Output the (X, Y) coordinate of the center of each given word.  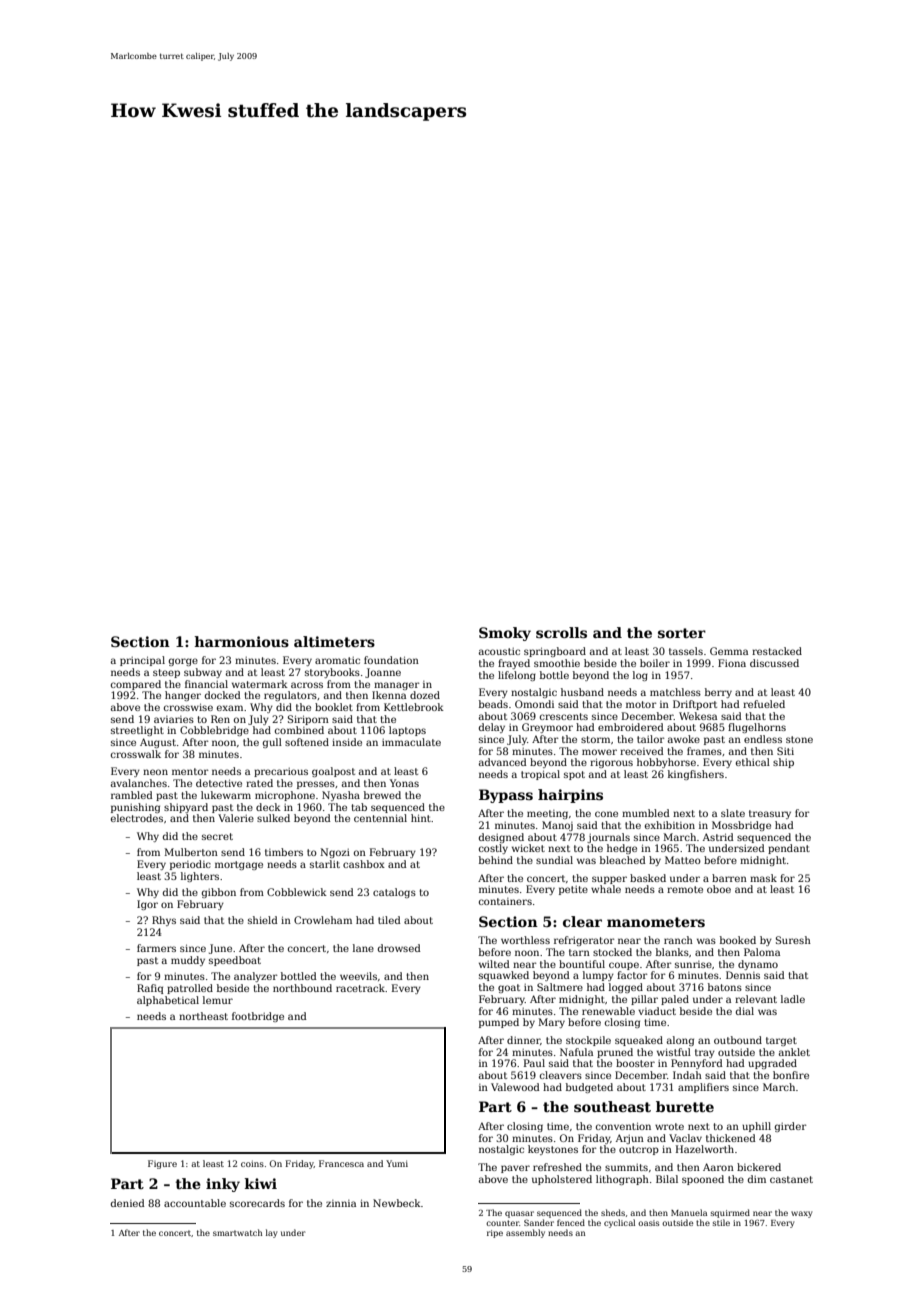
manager (397, 686)
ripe (495, 1234)
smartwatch (238, 1232)
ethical (753, 762)
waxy (801, 1214)
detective (219, 783)
